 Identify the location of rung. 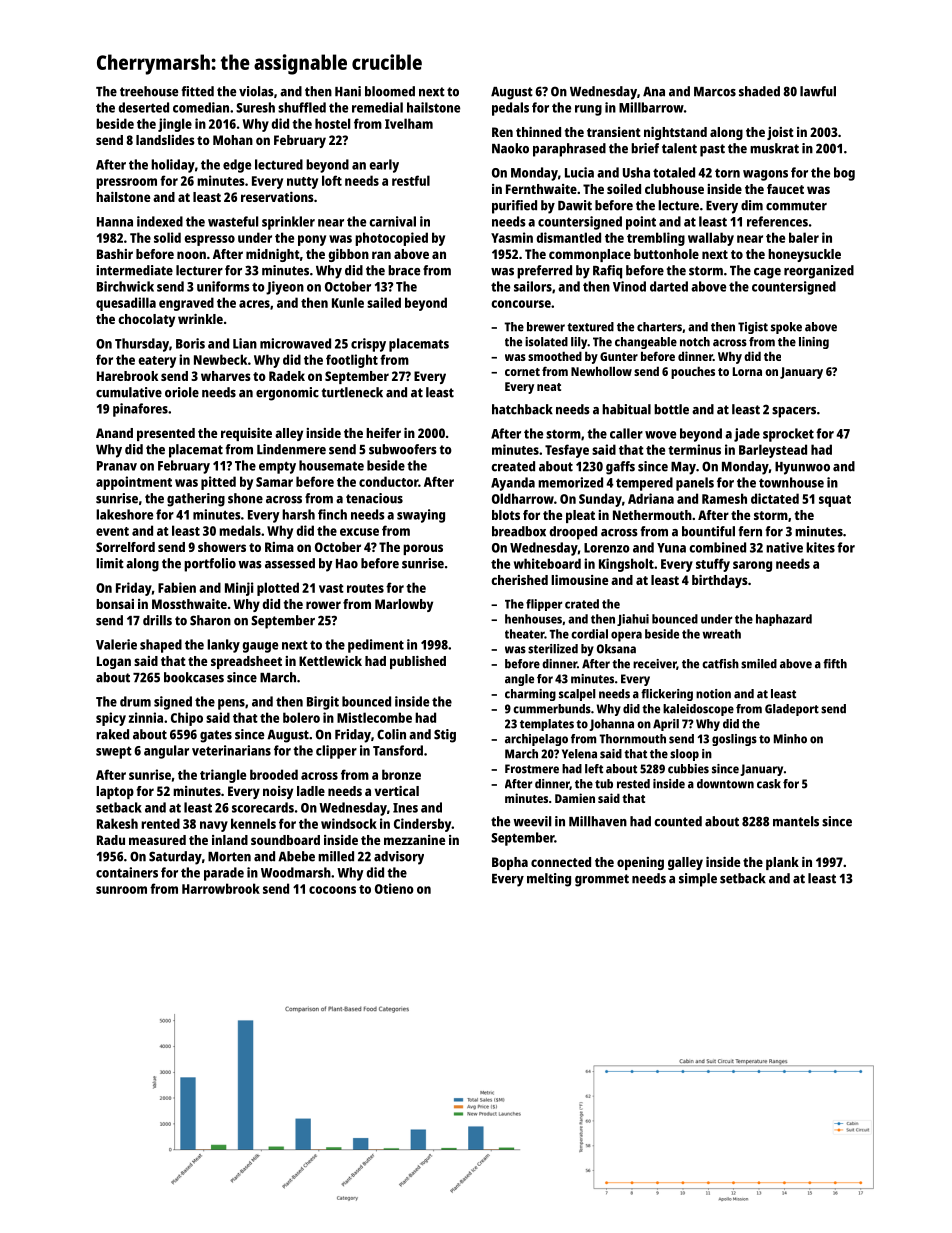
(588, 110).
